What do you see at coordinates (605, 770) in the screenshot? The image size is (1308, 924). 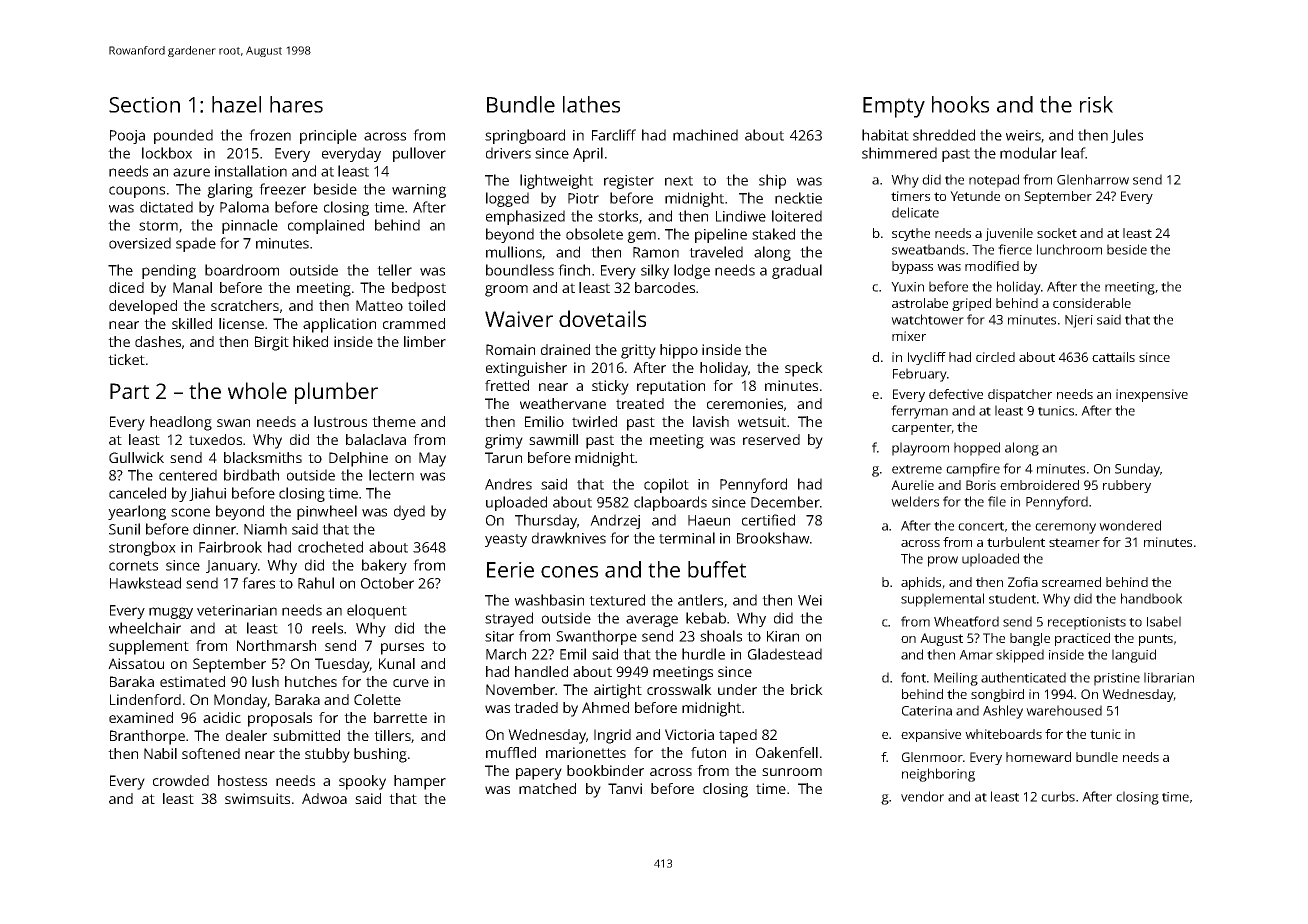 I see `bookbinder` at bounding box center [605, 770].
